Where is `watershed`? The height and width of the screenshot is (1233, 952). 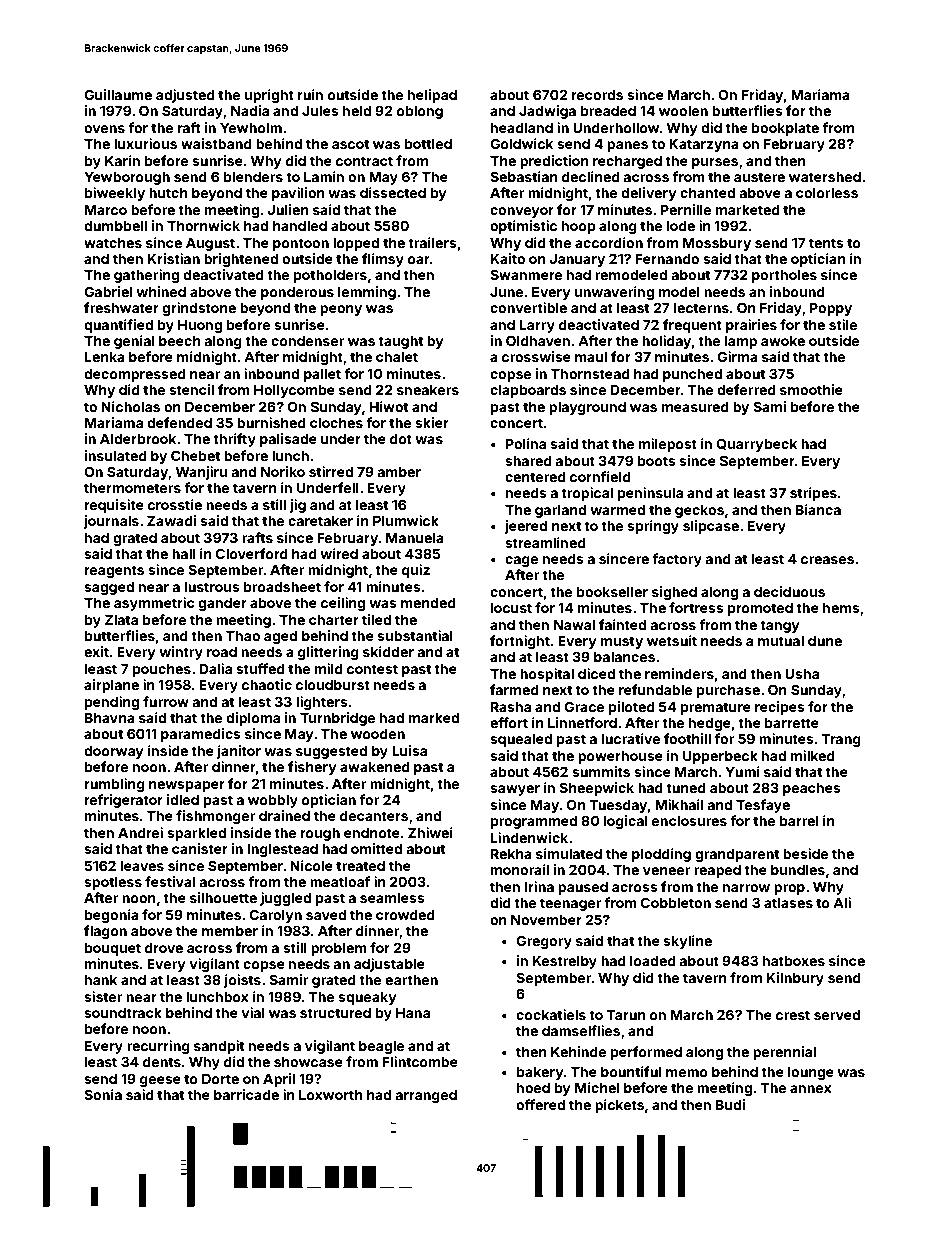
watershed is located at coordinates (825, 177).
